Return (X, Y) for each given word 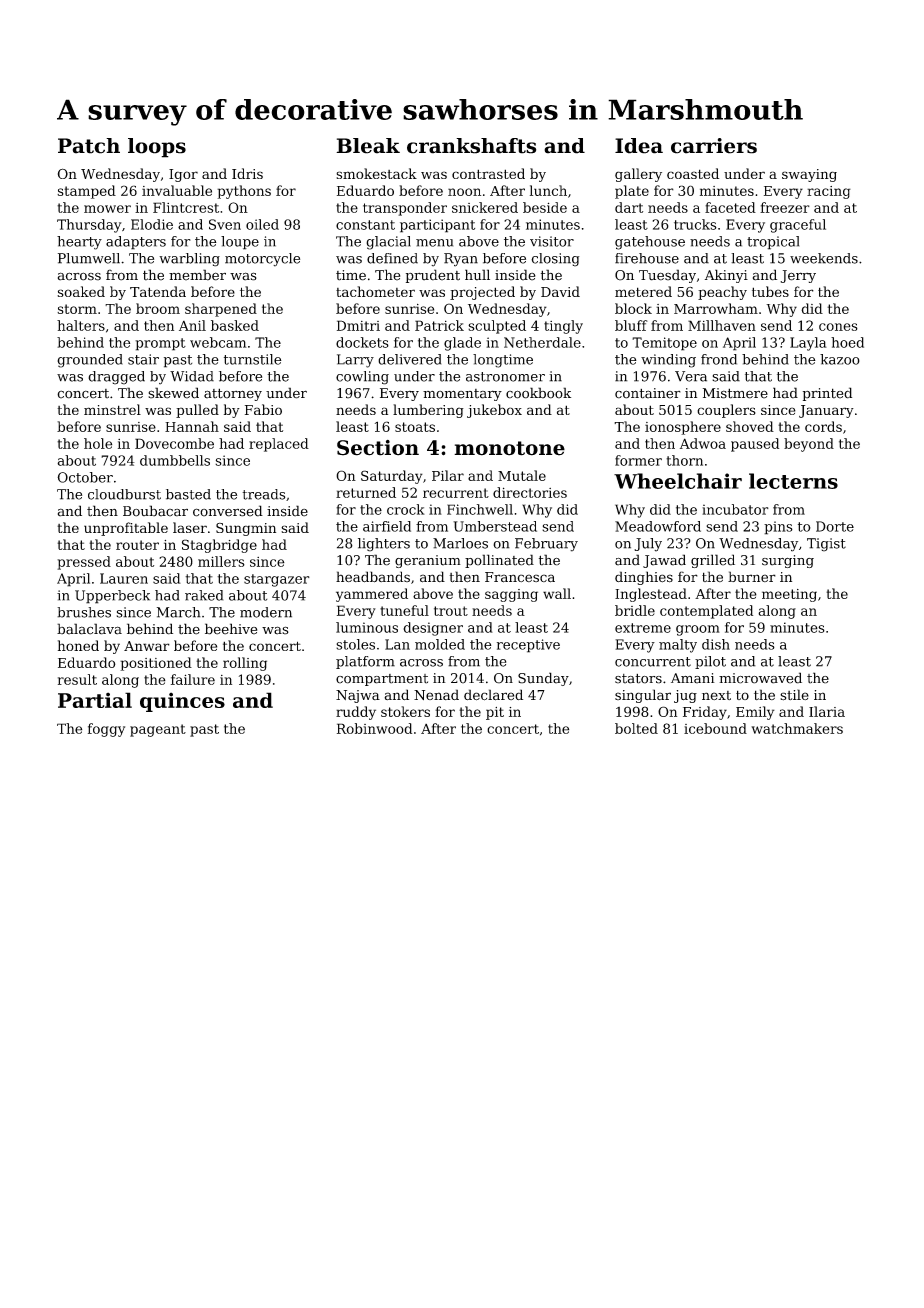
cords (823, 426)
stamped (86, 192)
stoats (415, 427)
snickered (485, 207)
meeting (789, 595)
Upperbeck (112, 597)
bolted (636, 728)
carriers (714, 146)
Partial (95, 700)
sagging (511, 595)
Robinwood (374, 728)
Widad (192, 376)
